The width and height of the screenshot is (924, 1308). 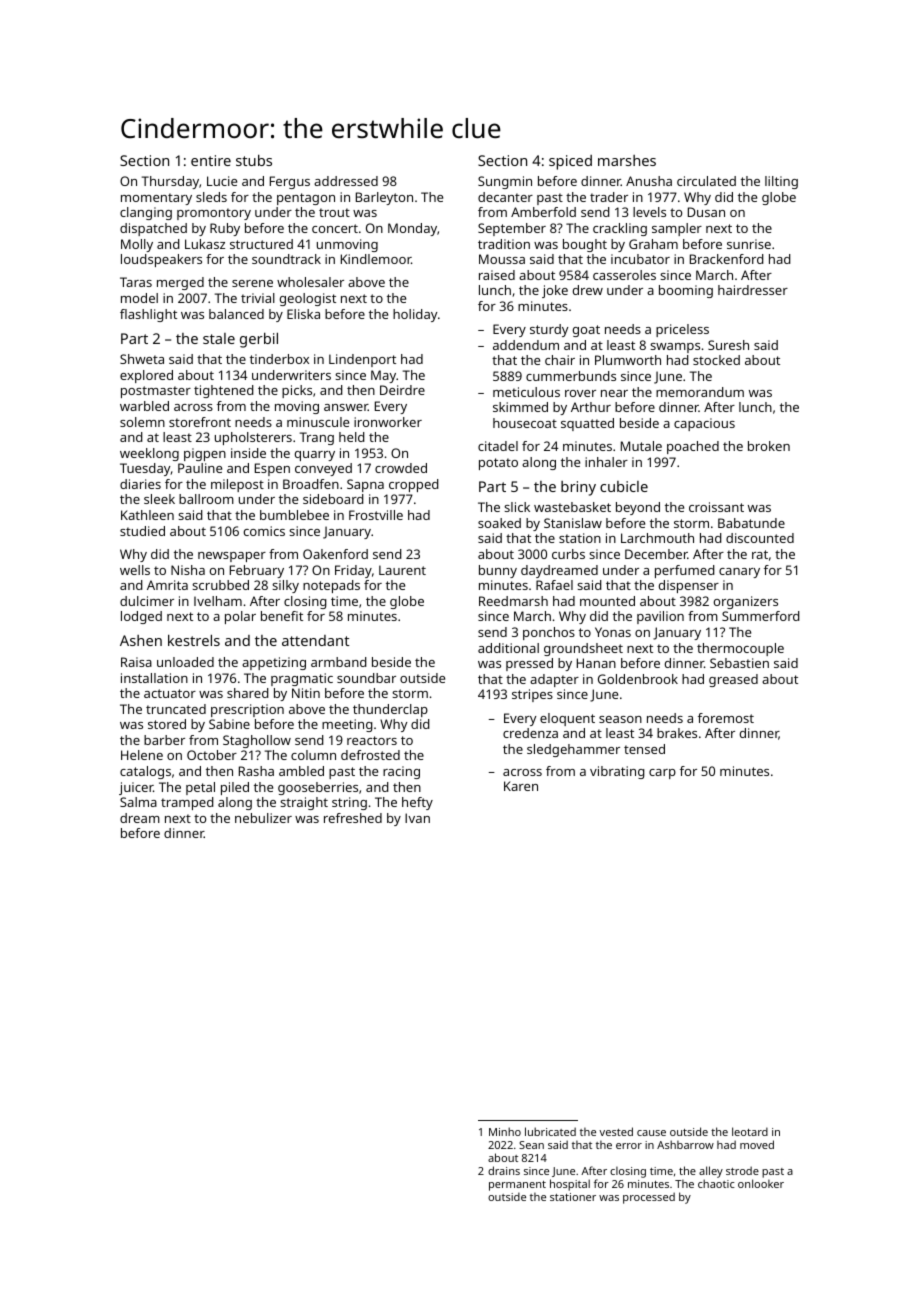 I want to click on joke, so click(x=555, y=291).
